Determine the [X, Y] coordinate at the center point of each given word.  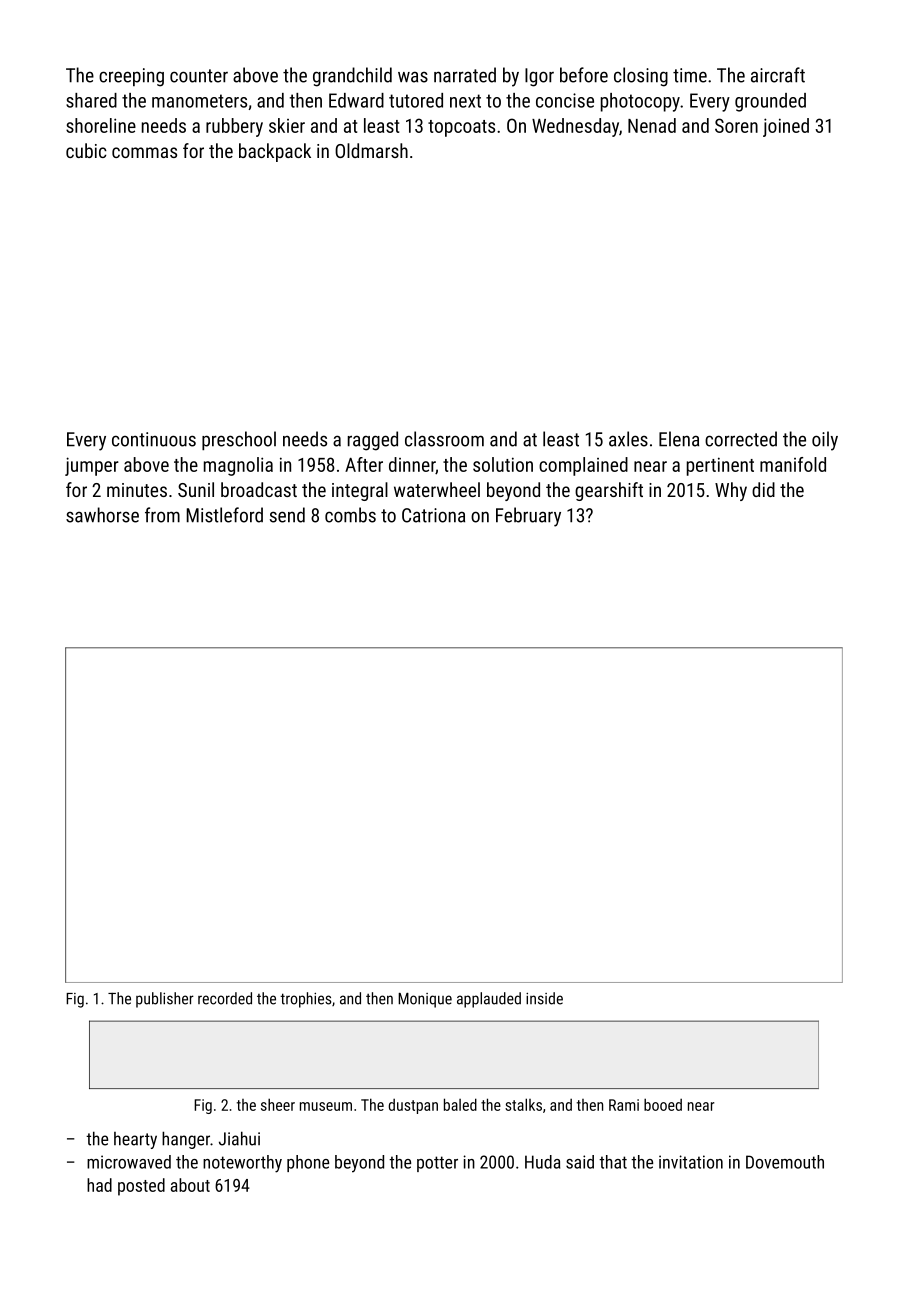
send [287, 515]
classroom [444, 439]
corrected [741, 439]
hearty [135, 1140]
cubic [86, 150]
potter [437, 1164]
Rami [624, 1105]
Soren [736, 125]
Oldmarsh [371, 150]
